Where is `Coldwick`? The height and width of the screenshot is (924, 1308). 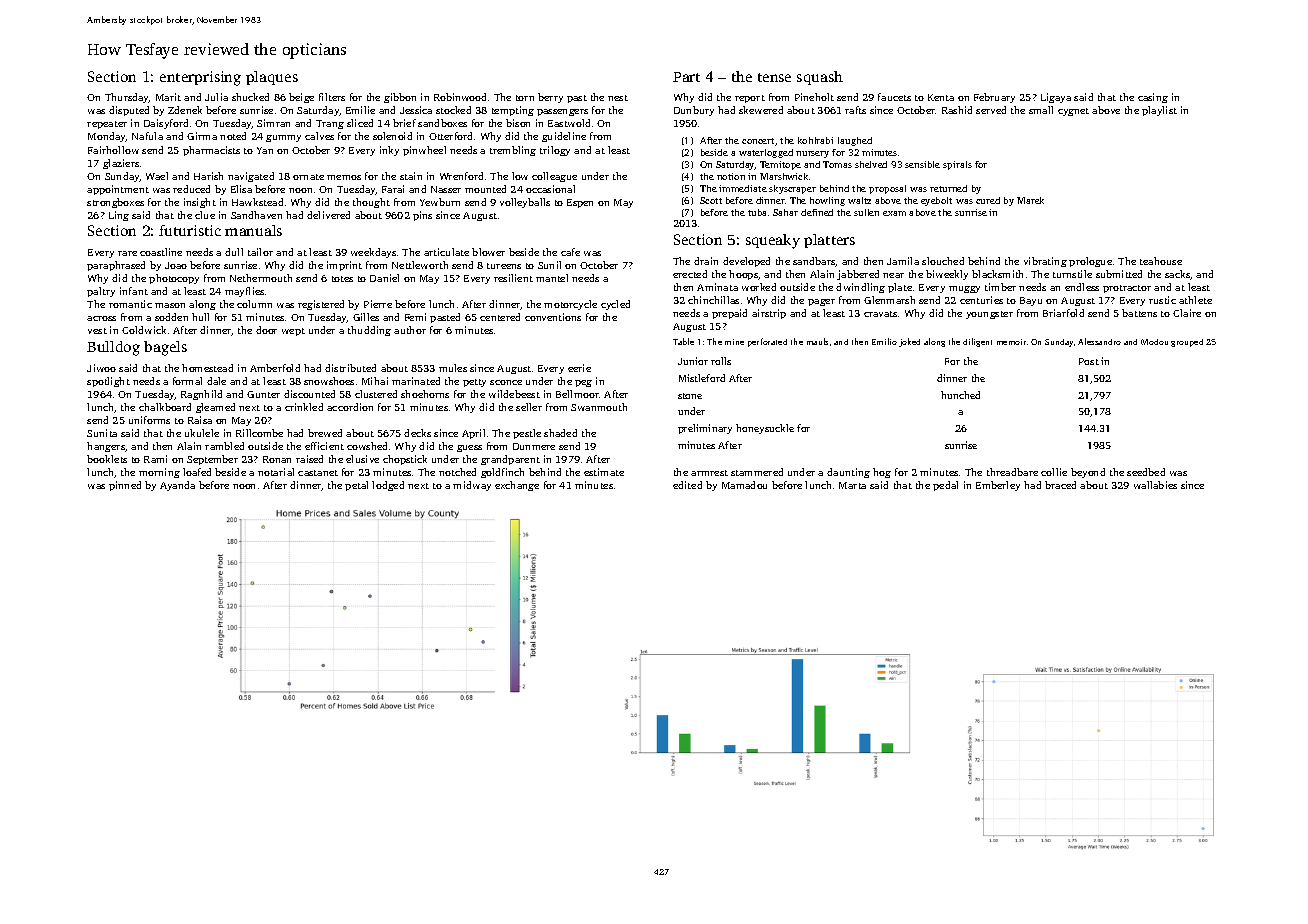
Coldwick is located at coordinates (144, 330).
